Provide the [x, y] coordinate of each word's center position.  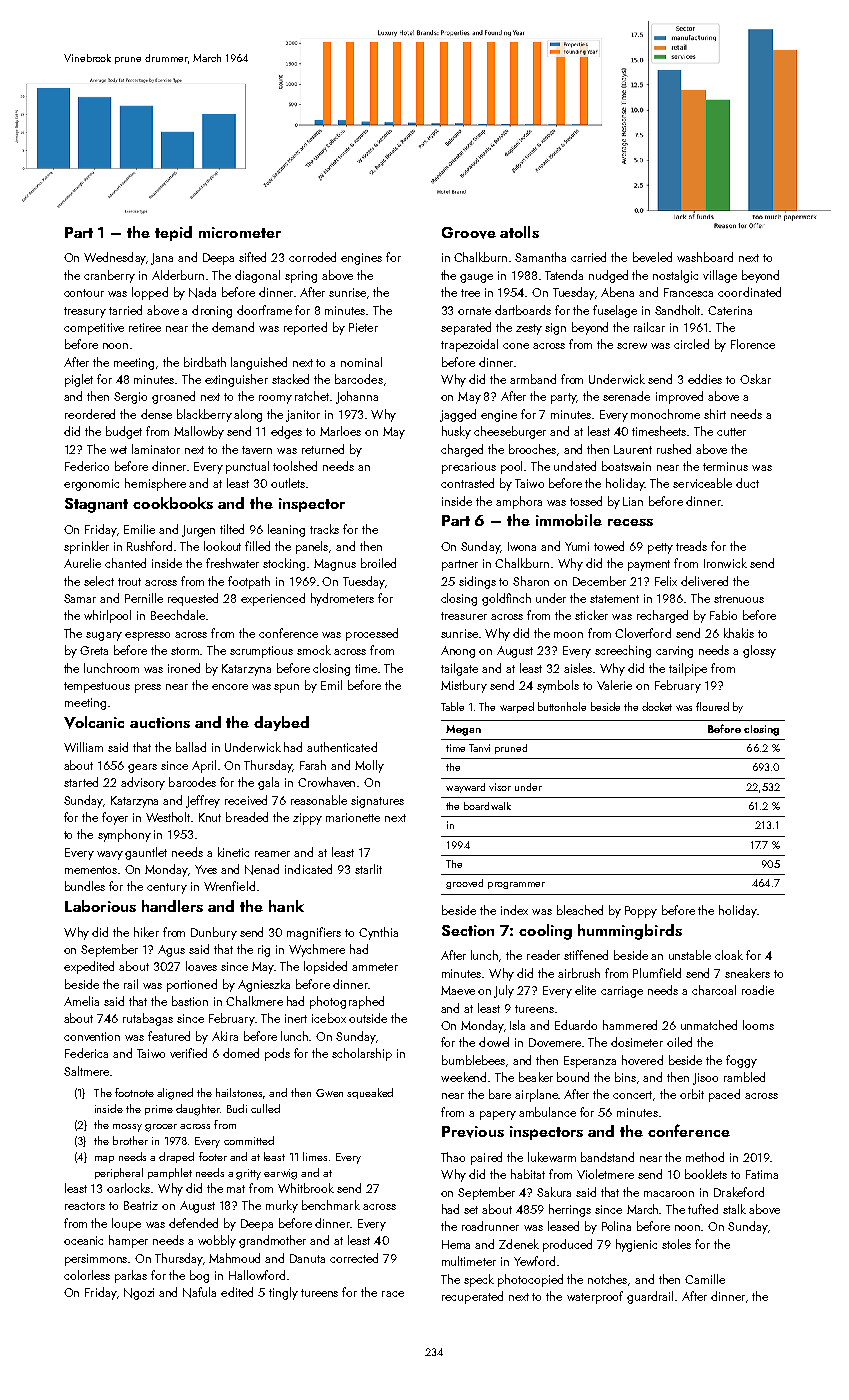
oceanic [83, 1240]
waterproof [595, 1297]
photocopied [530, 1280]
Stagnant [96, 505]
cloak [729, 955]
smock [314, 650]
